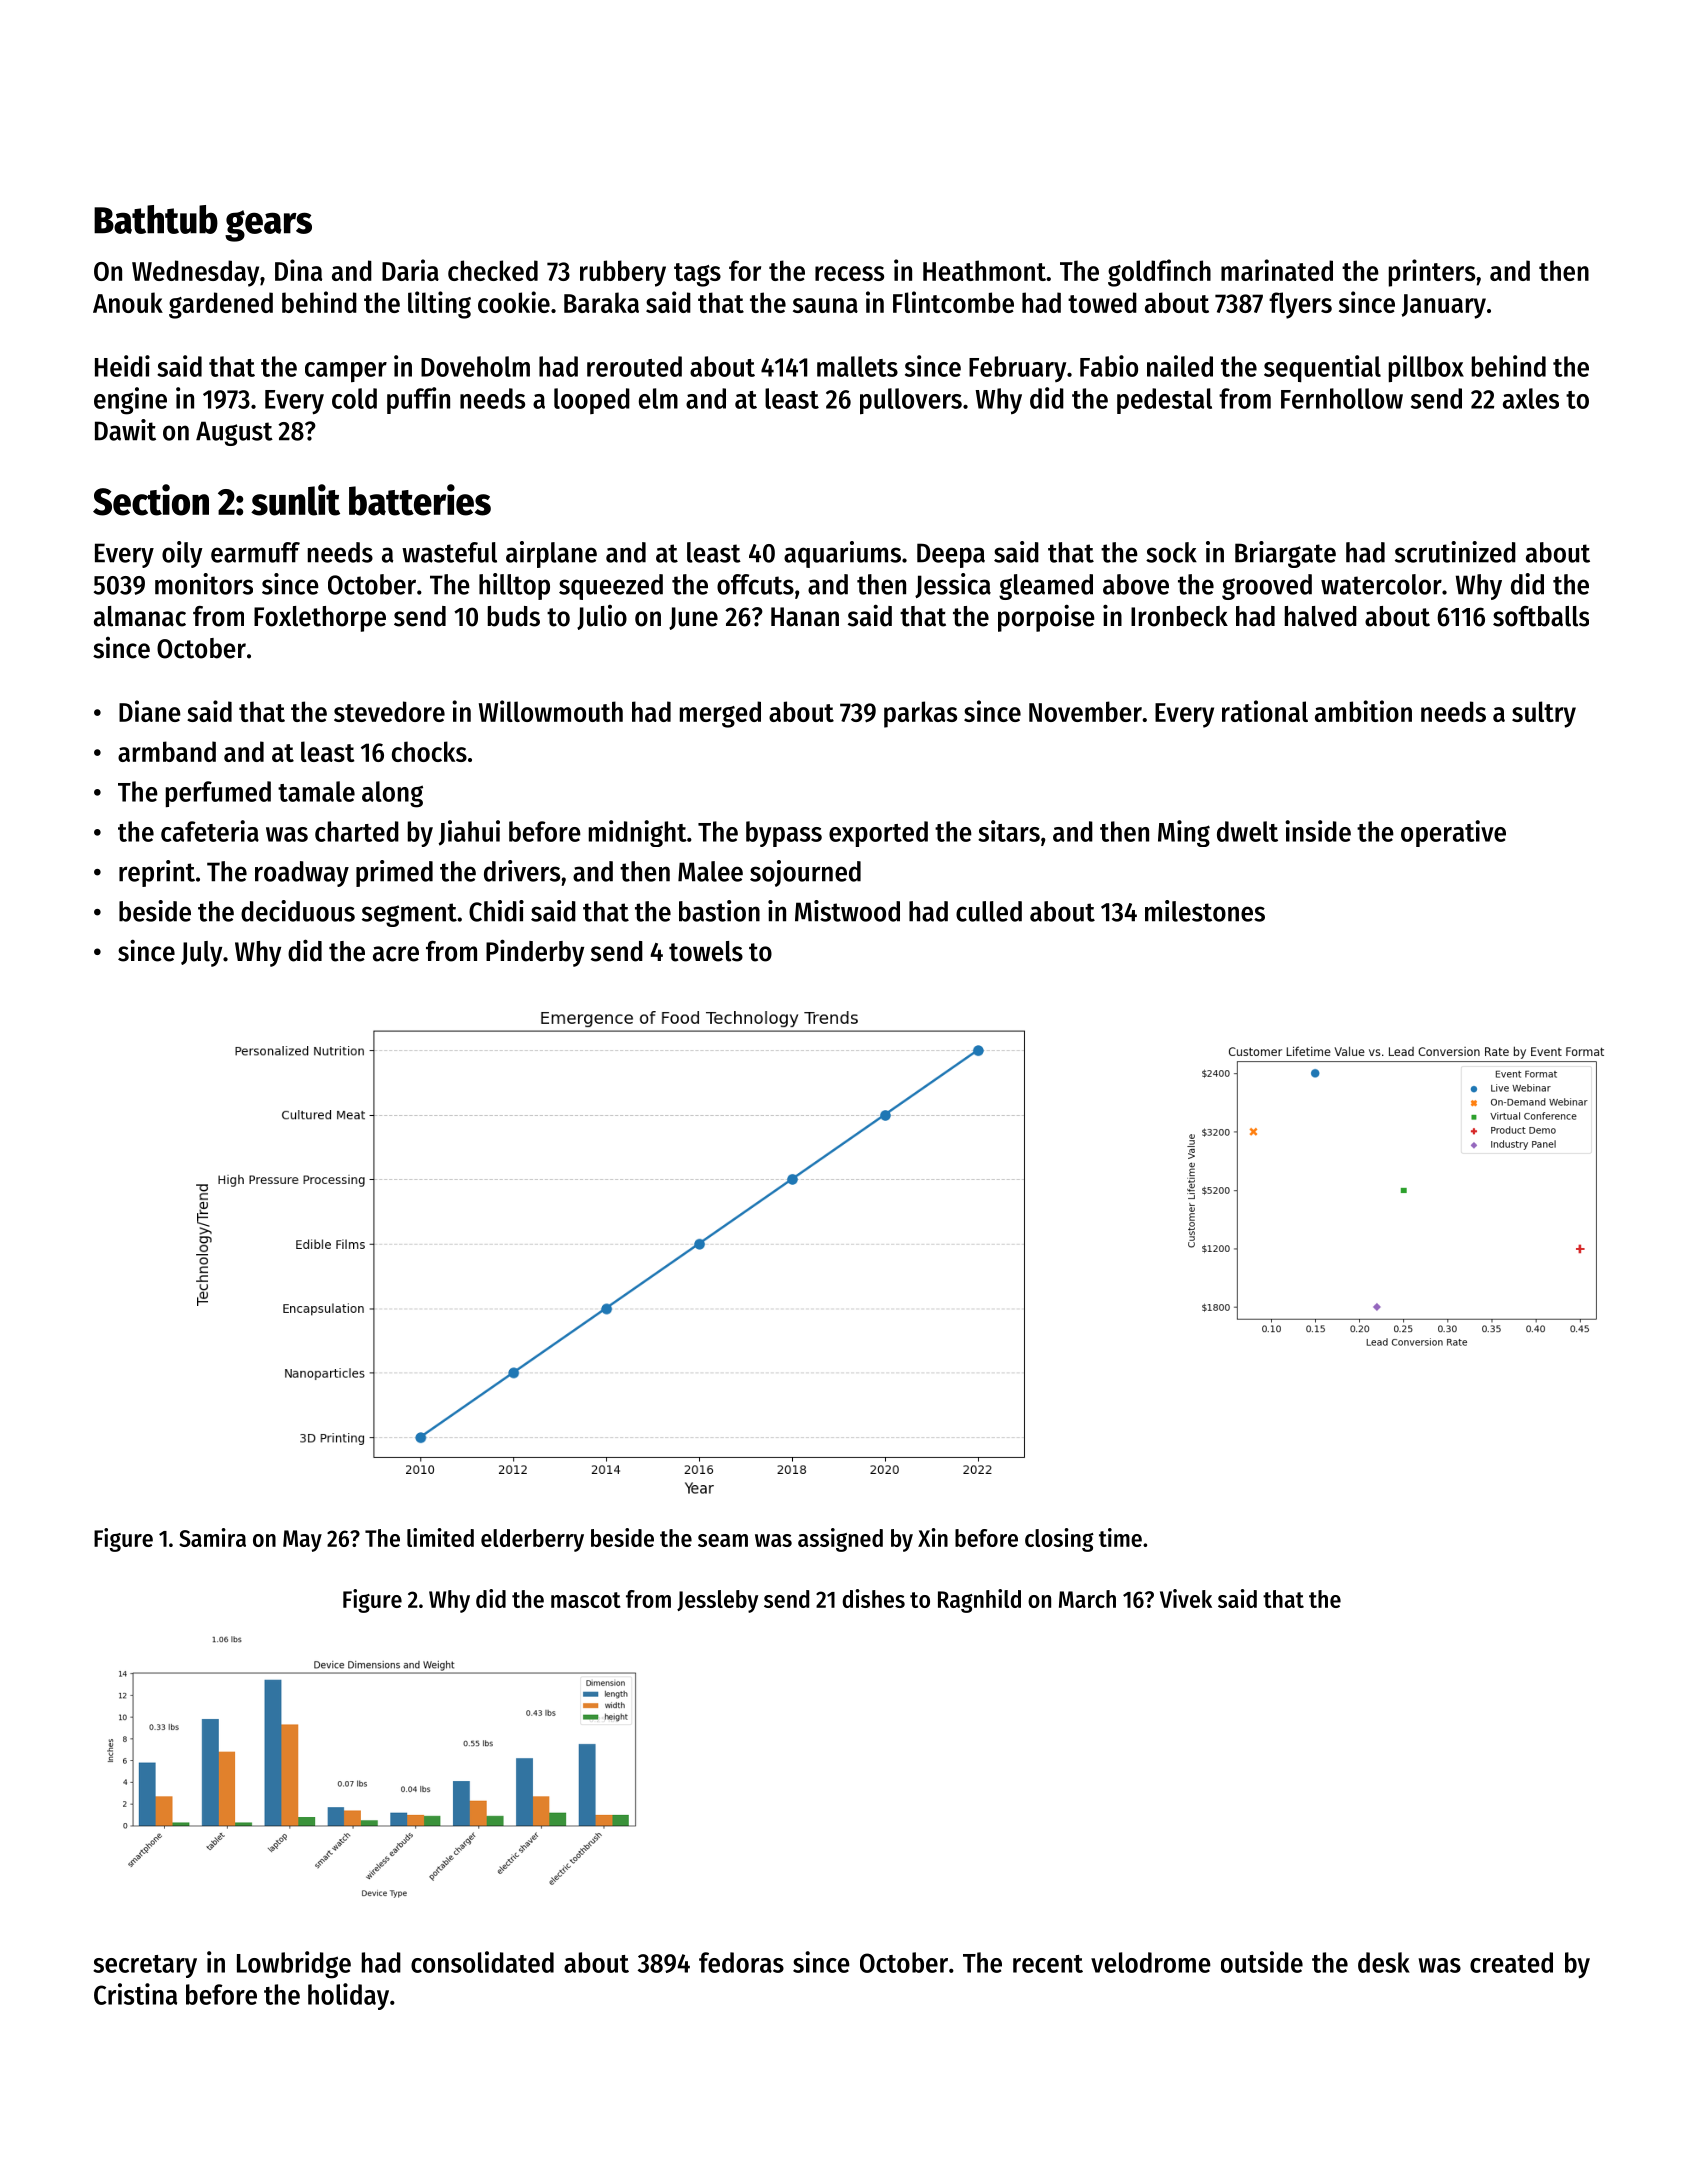  Describe the element at coordinates (210, 831) in the screenshot. I see `cafeteria` at that location.
